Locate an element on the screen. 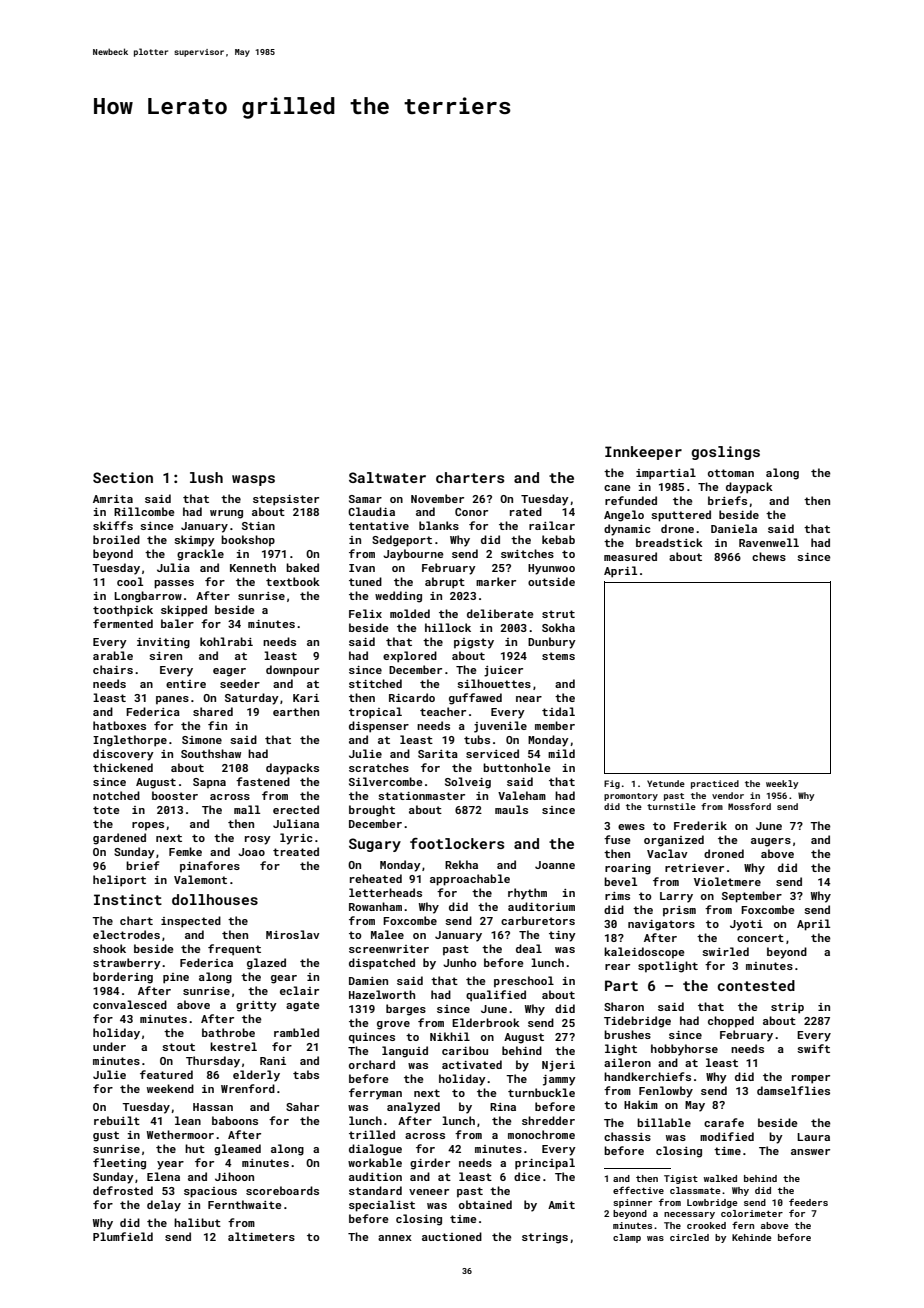 This screenshot has height=1308, width=924. deal is located at coordinates (529, 948).
